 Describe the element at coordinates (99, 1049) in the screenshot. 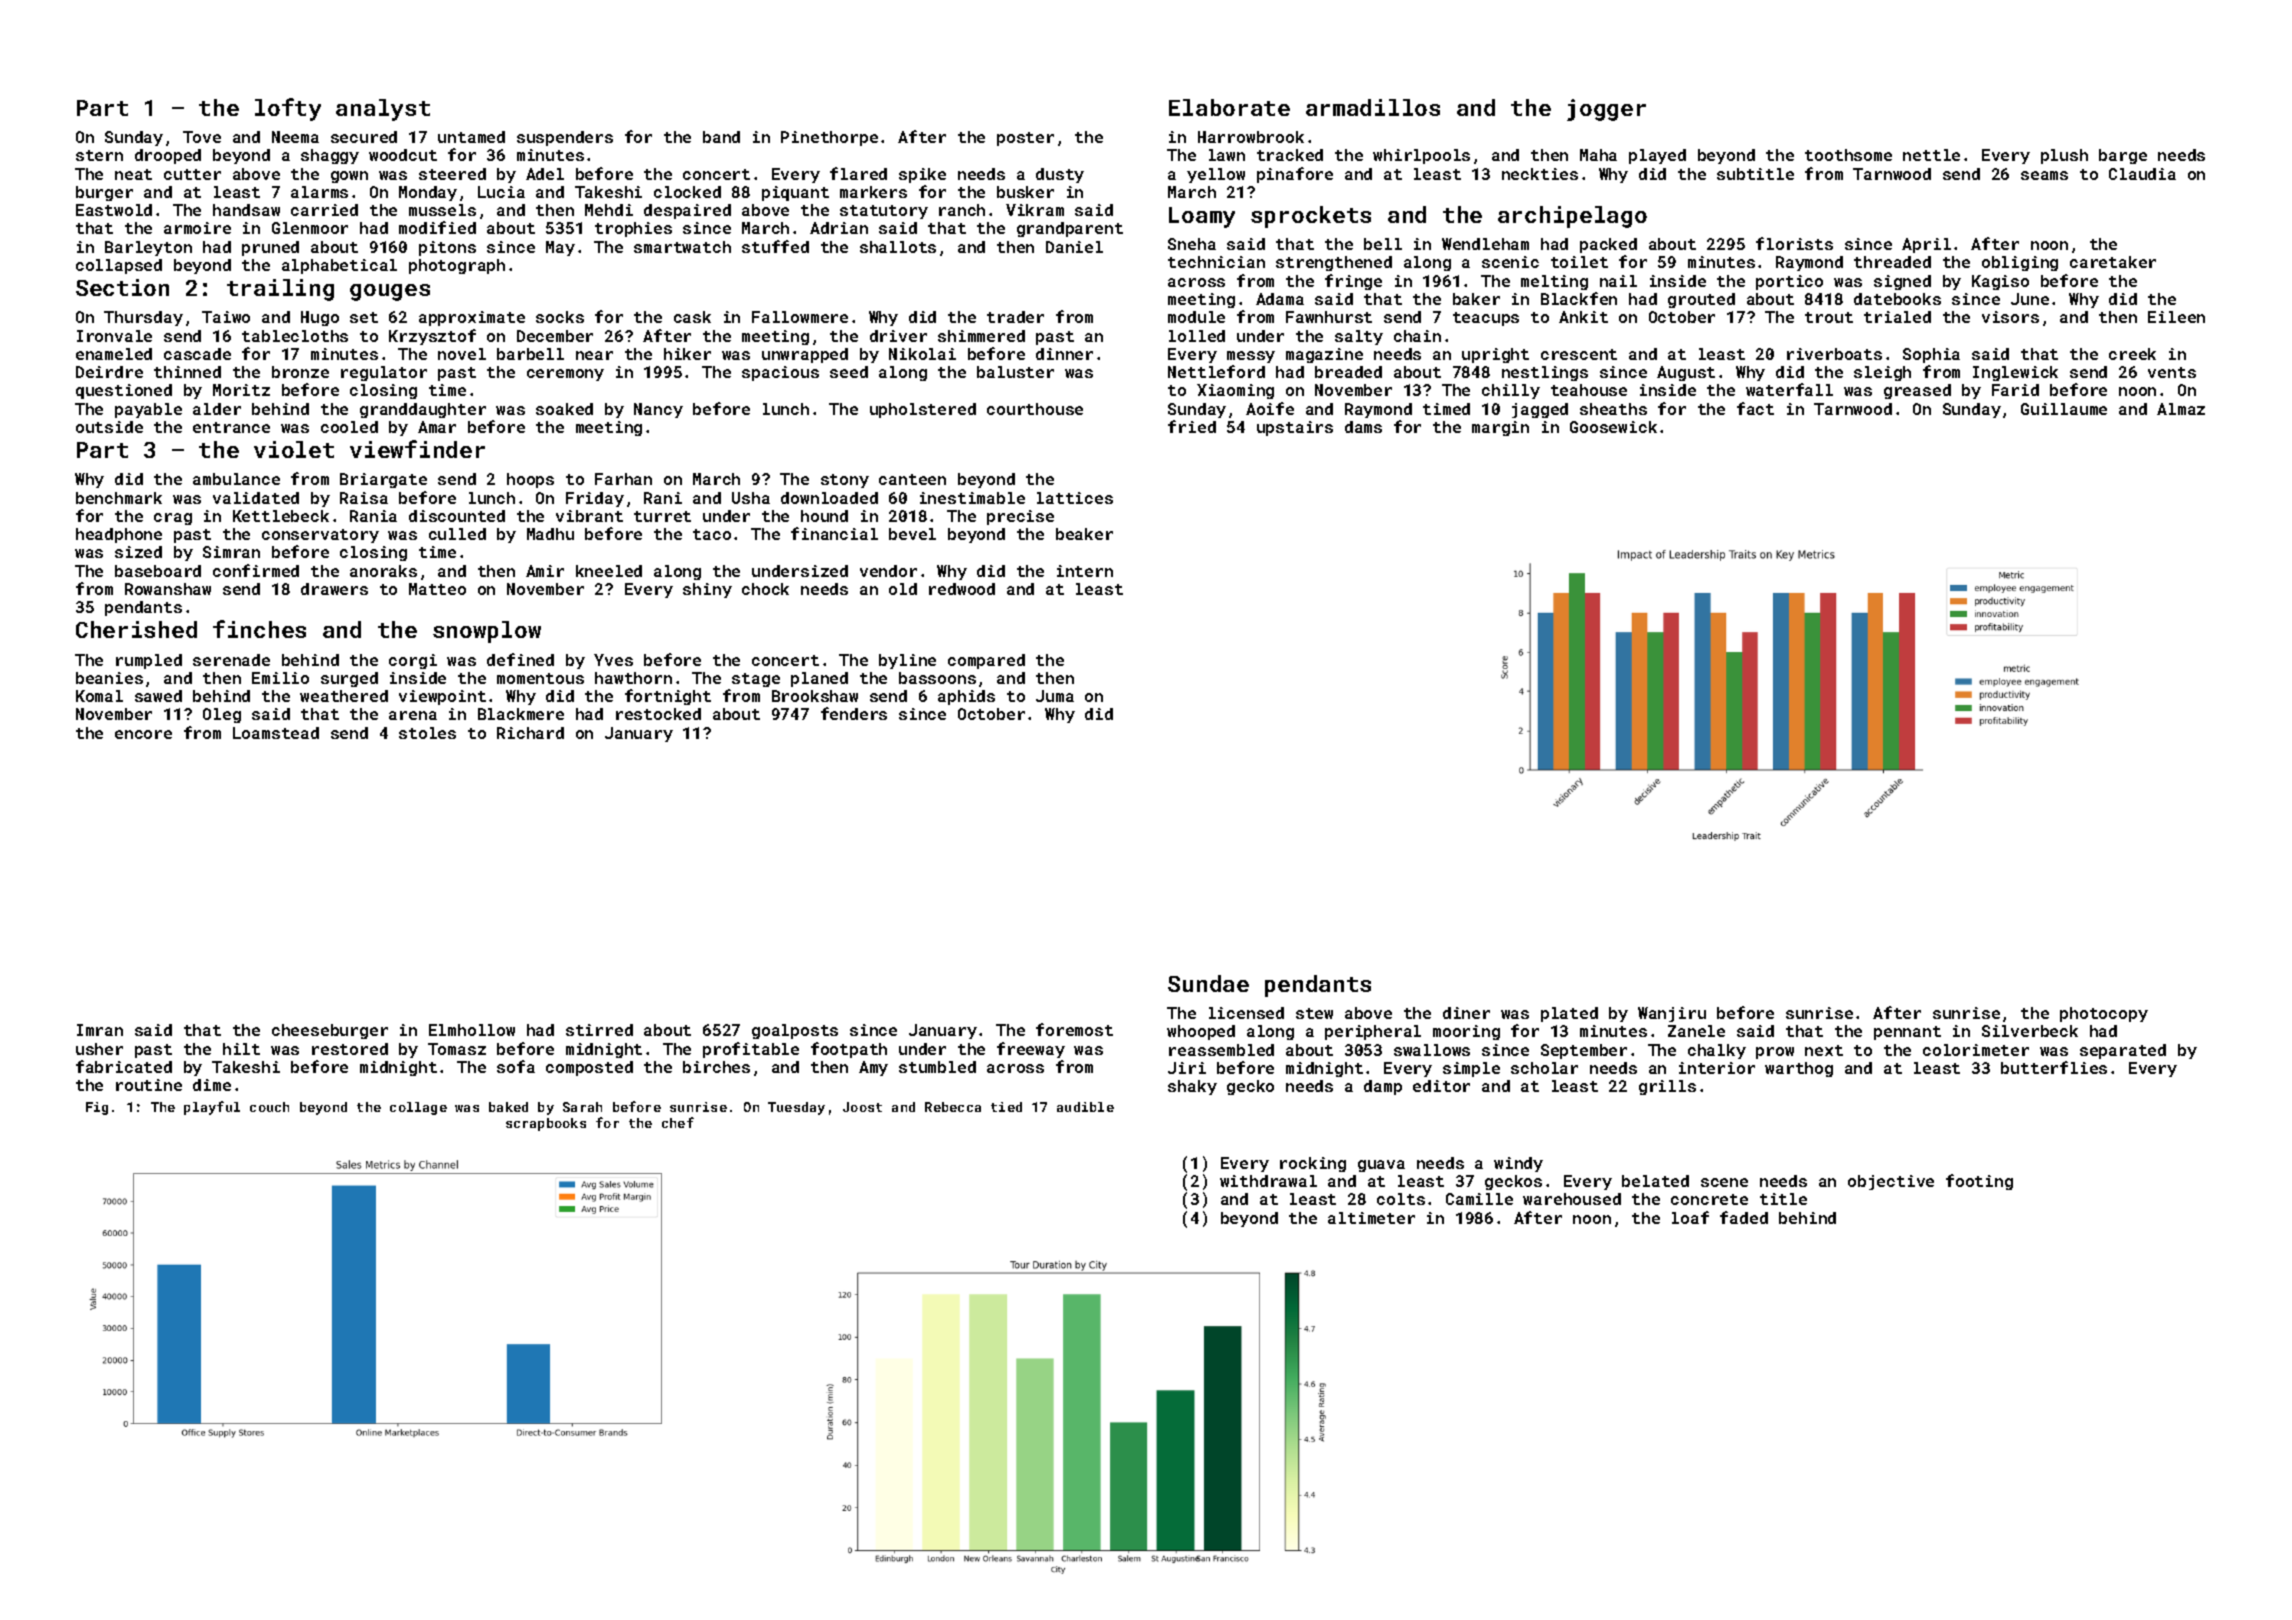

I see `usher` at that location.
